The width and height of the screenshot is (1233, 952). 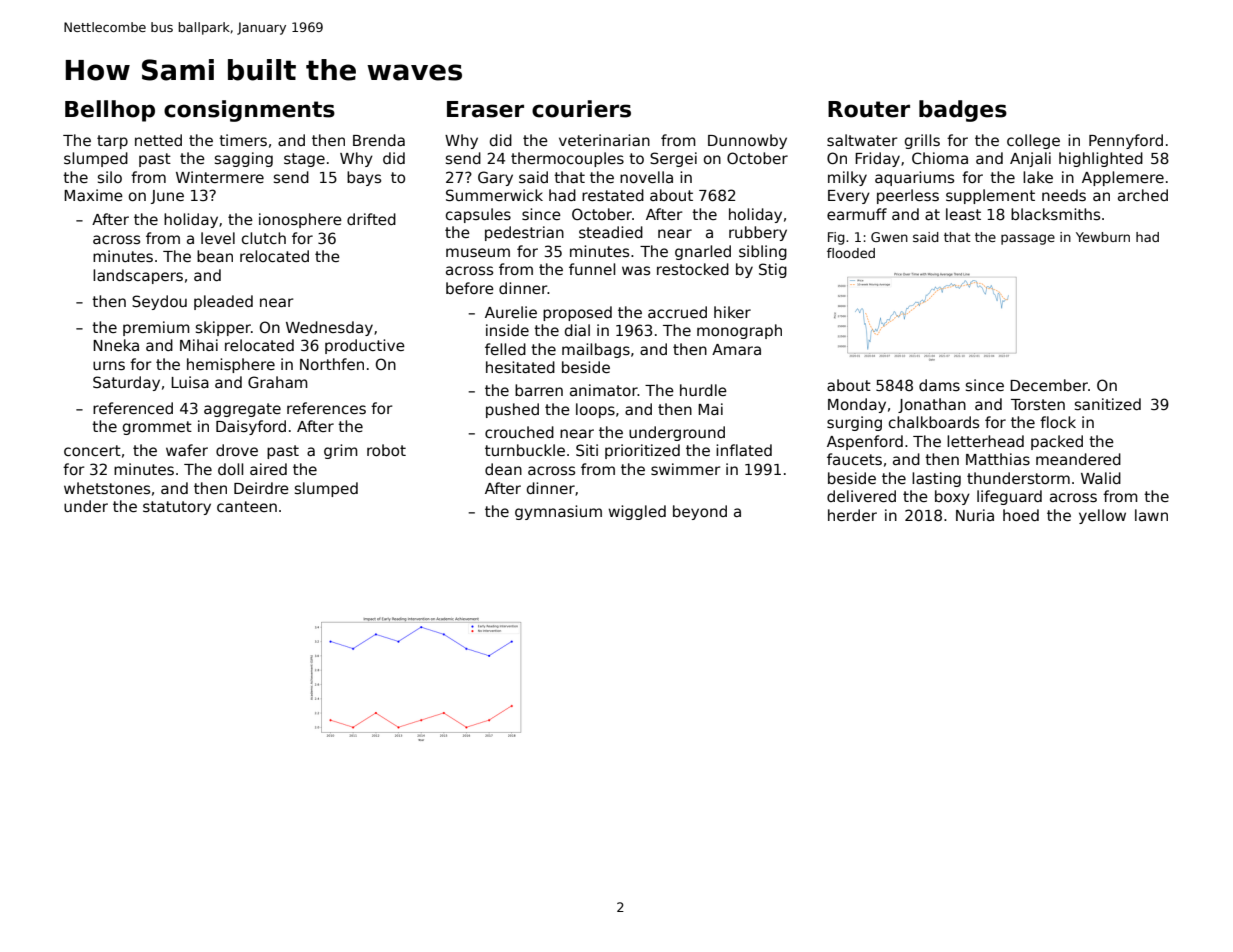 What do you see at coordinates (215, 256) in the screenshot?
I see `bean` at bounding box center [215, 256].
